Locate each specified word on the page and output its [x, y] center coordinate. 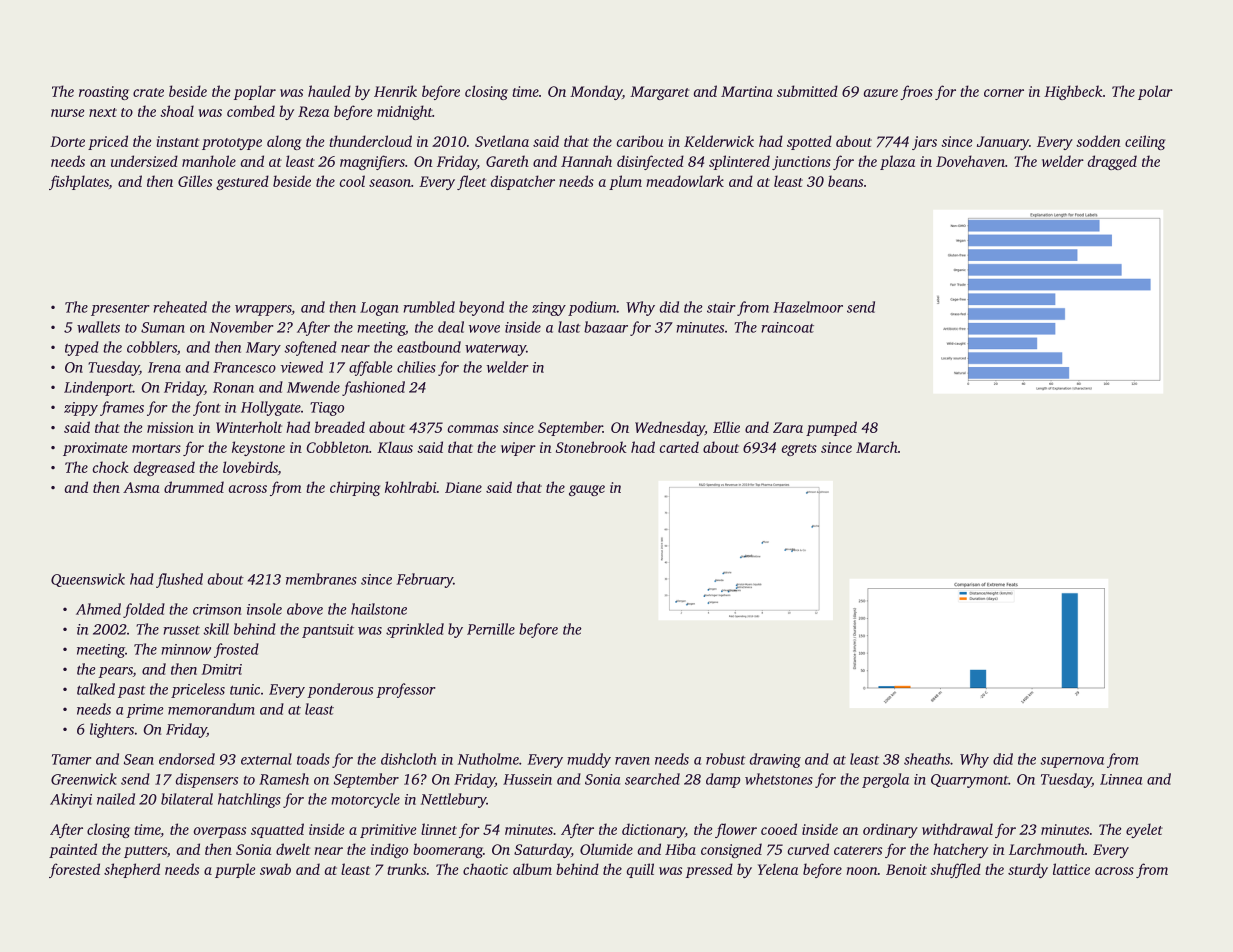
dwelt [293, 849]
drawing [775, 760]
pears [115, 672]
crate [148, 92]
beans [845, 181]
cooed [779, 829]
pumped [831, 428]
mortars [156, 448]
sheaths [927, 759]
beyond [481, 308]
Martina [747, 91]
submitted [807, 91]
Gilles [195, 181]
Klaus [395, 447]
